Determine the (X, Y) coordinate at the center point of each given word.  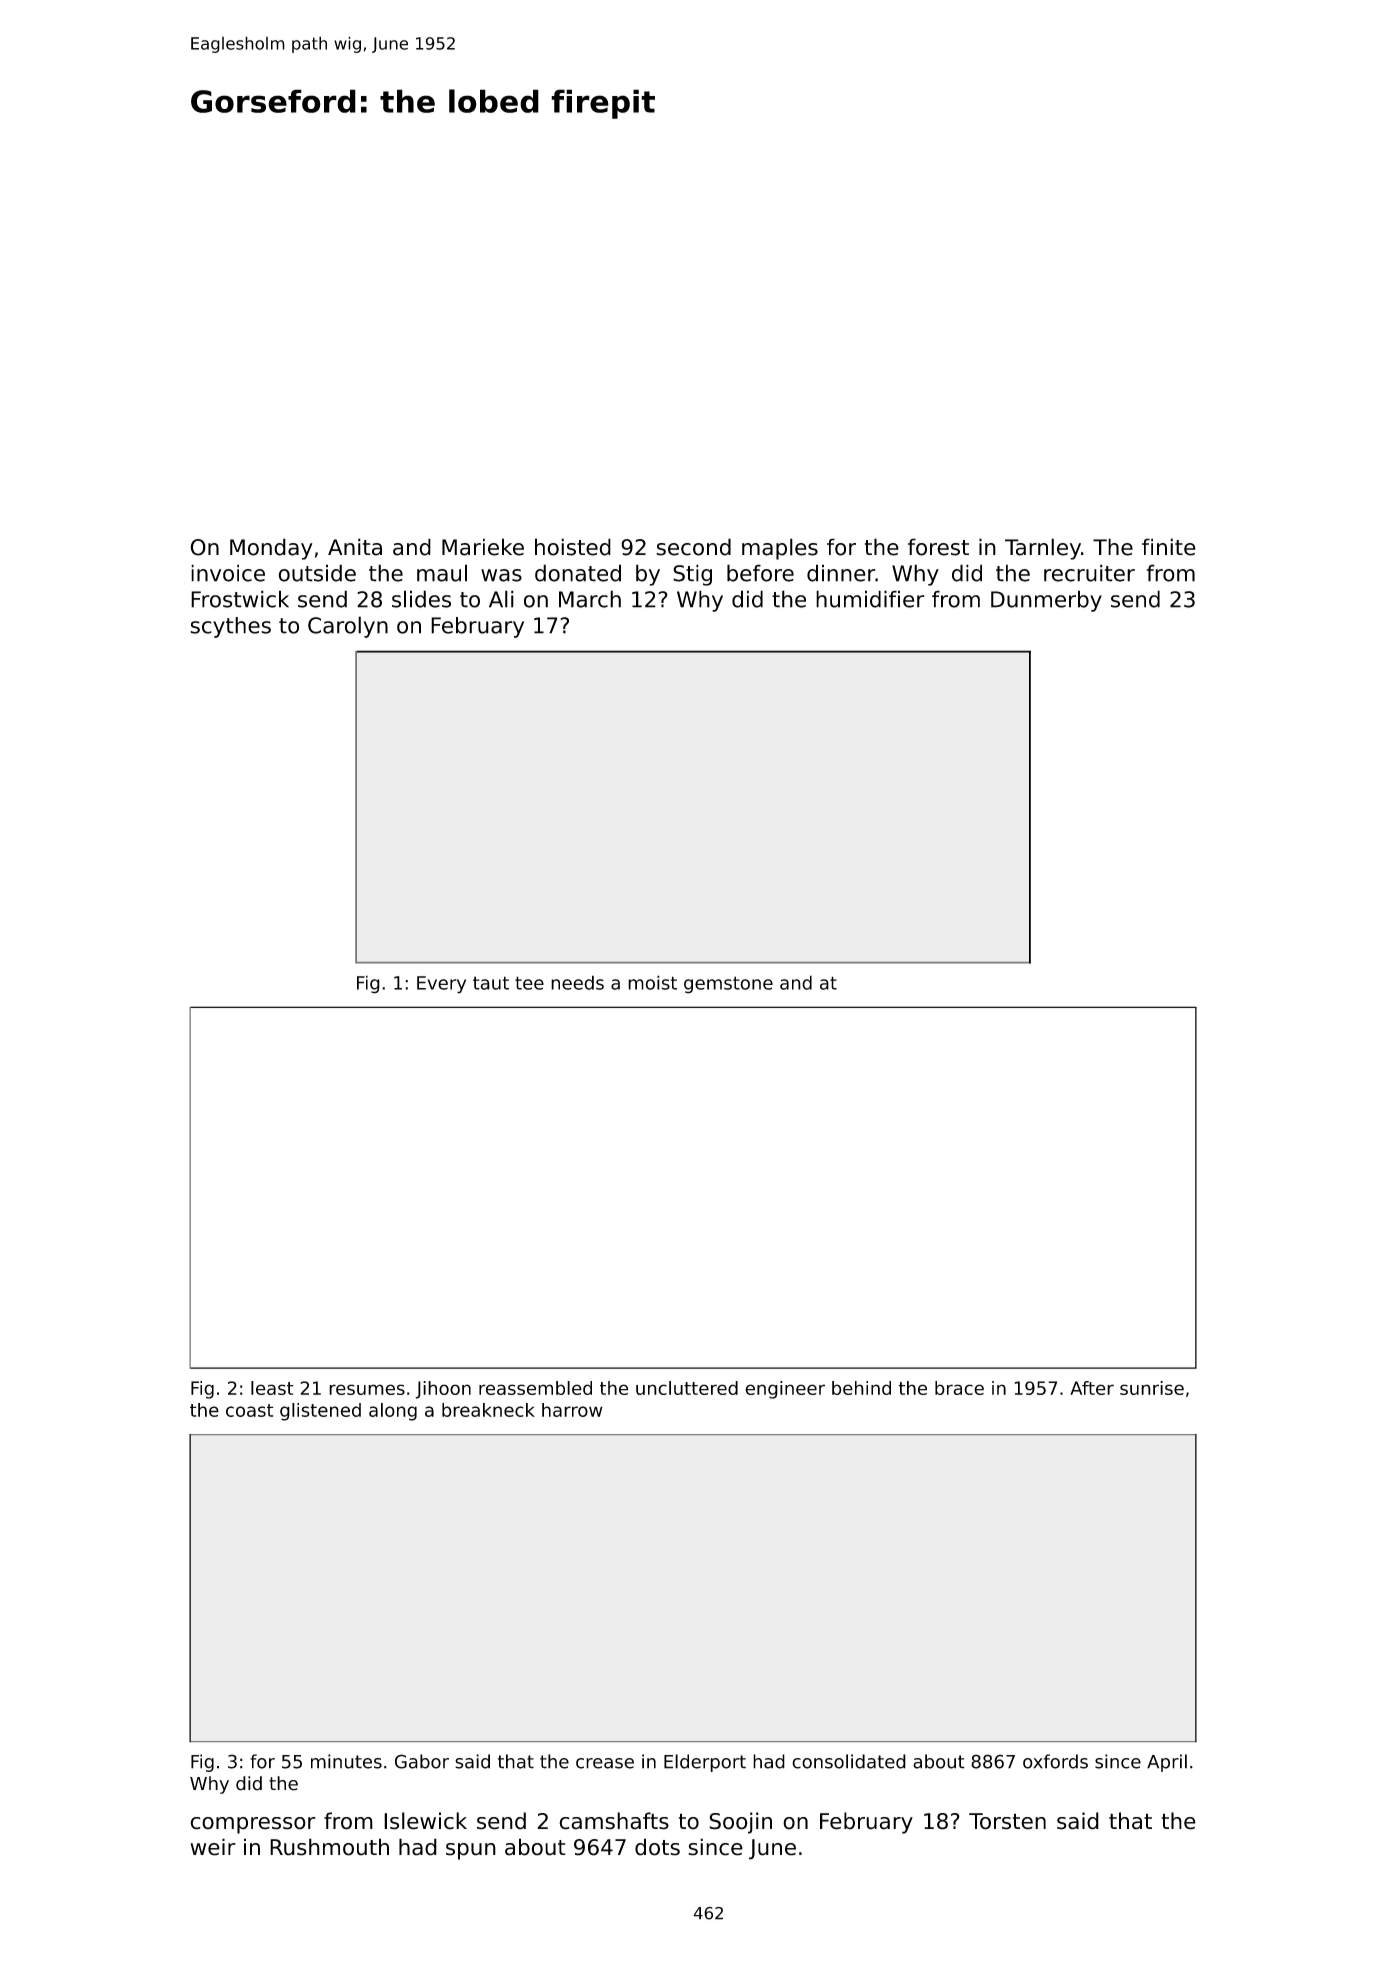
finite (1169, 547)
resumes (367, 1389)
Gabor (422, 1761)
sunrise (1152, 1388)
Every (441, 985)
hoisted (573, 547)
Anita (355, 547)
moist (652, 982)
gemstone (728, 985)
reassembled (535, 1388)
